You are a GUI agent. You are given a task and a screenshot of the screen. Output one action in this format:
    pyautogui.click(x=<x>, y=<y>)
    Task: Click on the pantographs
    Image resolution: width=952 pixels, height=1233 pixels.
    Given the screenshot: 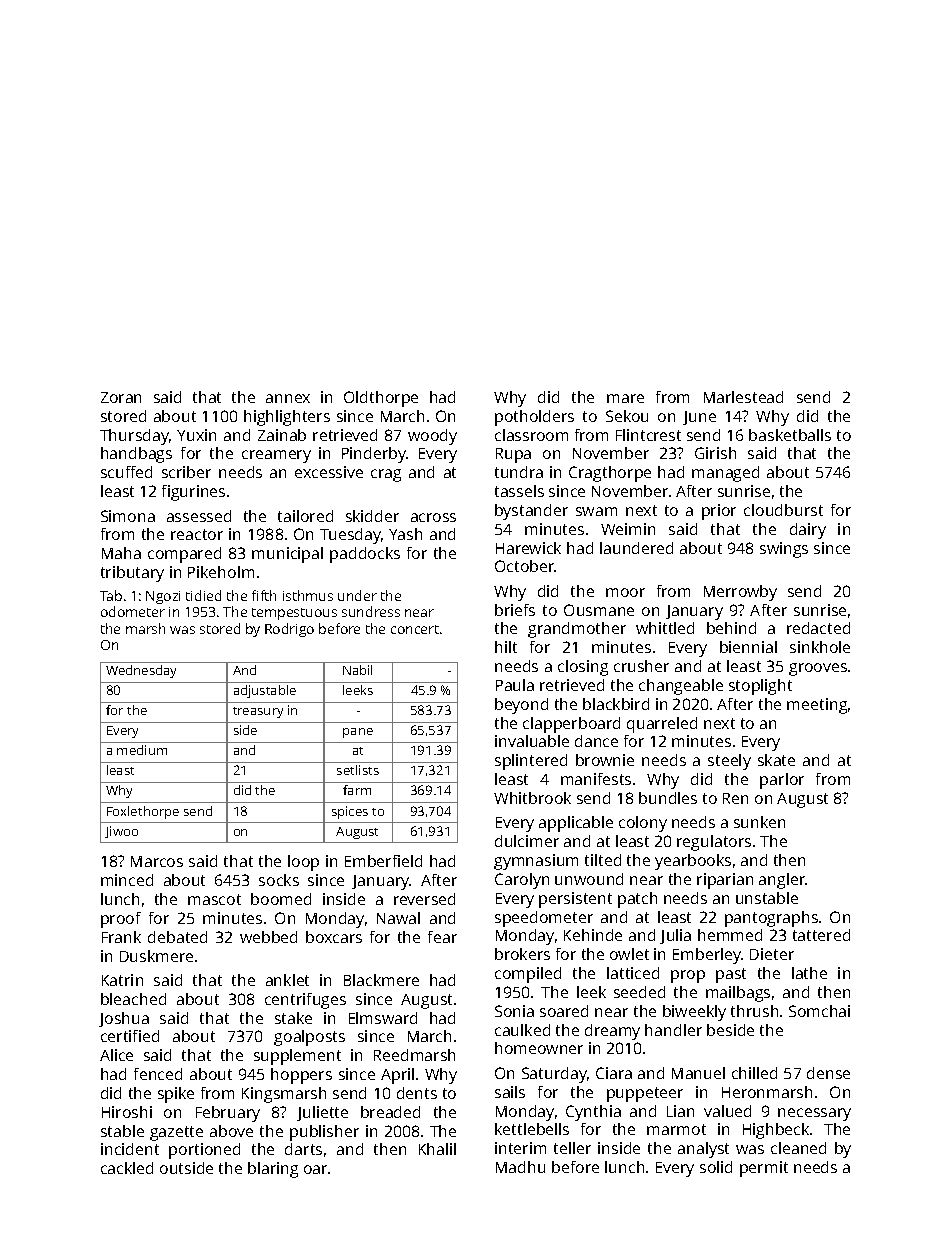 What is the action you would take?
    pyautogui.click(x=771, y=919)
